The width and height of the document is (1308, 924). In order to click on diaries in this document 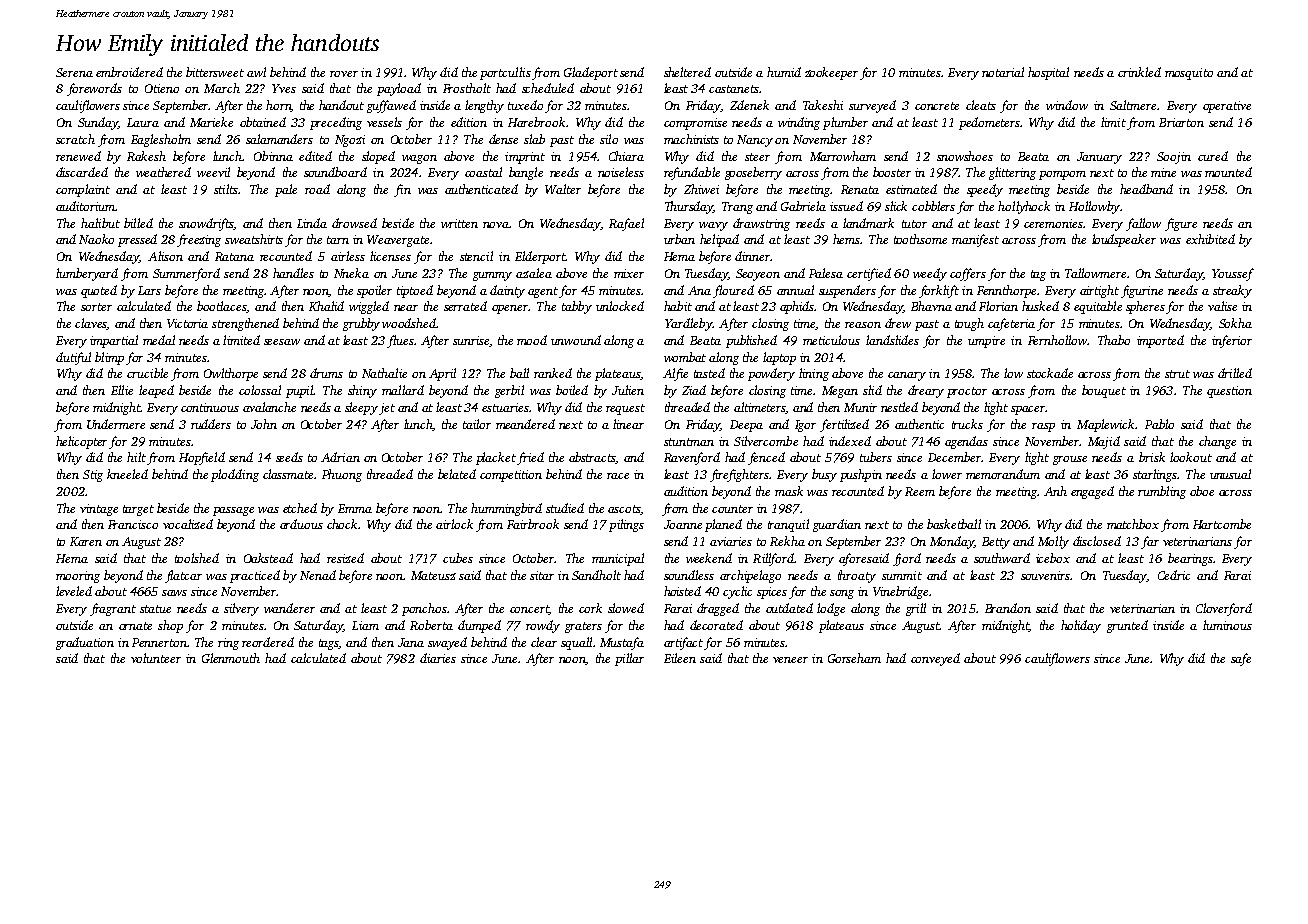, I will do `click(438, 658)`.
